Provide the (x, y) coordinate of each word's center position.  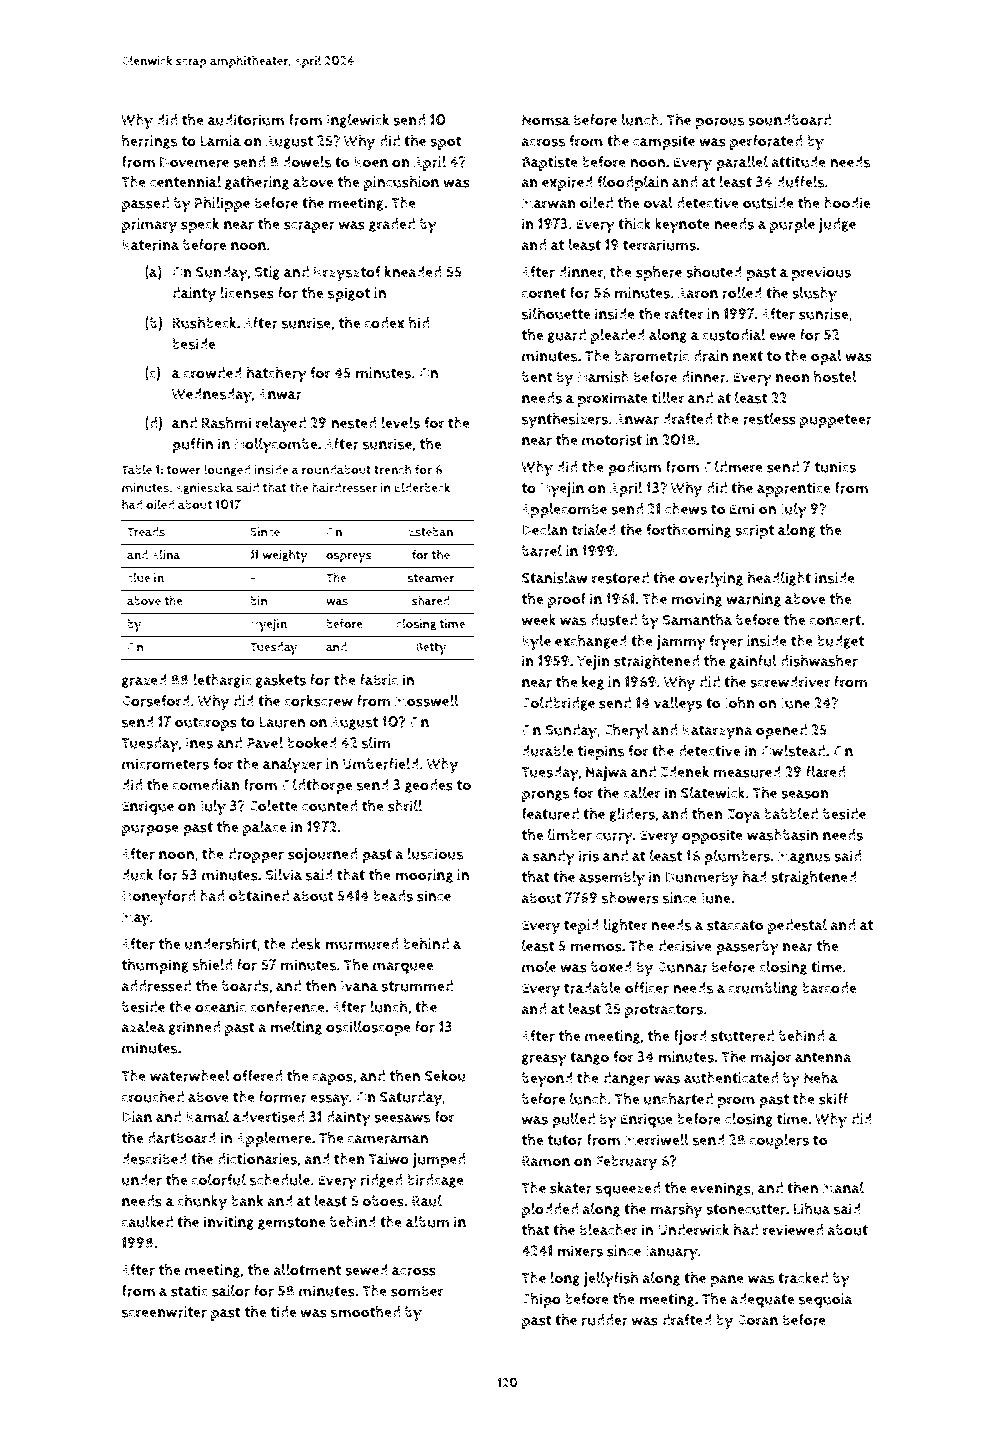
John (739, 703)
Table (136, 469)
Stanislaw (555, 578)
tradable (592, 988)
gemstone (292, 1223)
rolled (742, 293)
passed (145, 204)
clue (138, 577)
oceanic (220, 1007)
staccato (735, 925)
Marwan (549, 203)
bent (537, 377)
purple (792, 225)
